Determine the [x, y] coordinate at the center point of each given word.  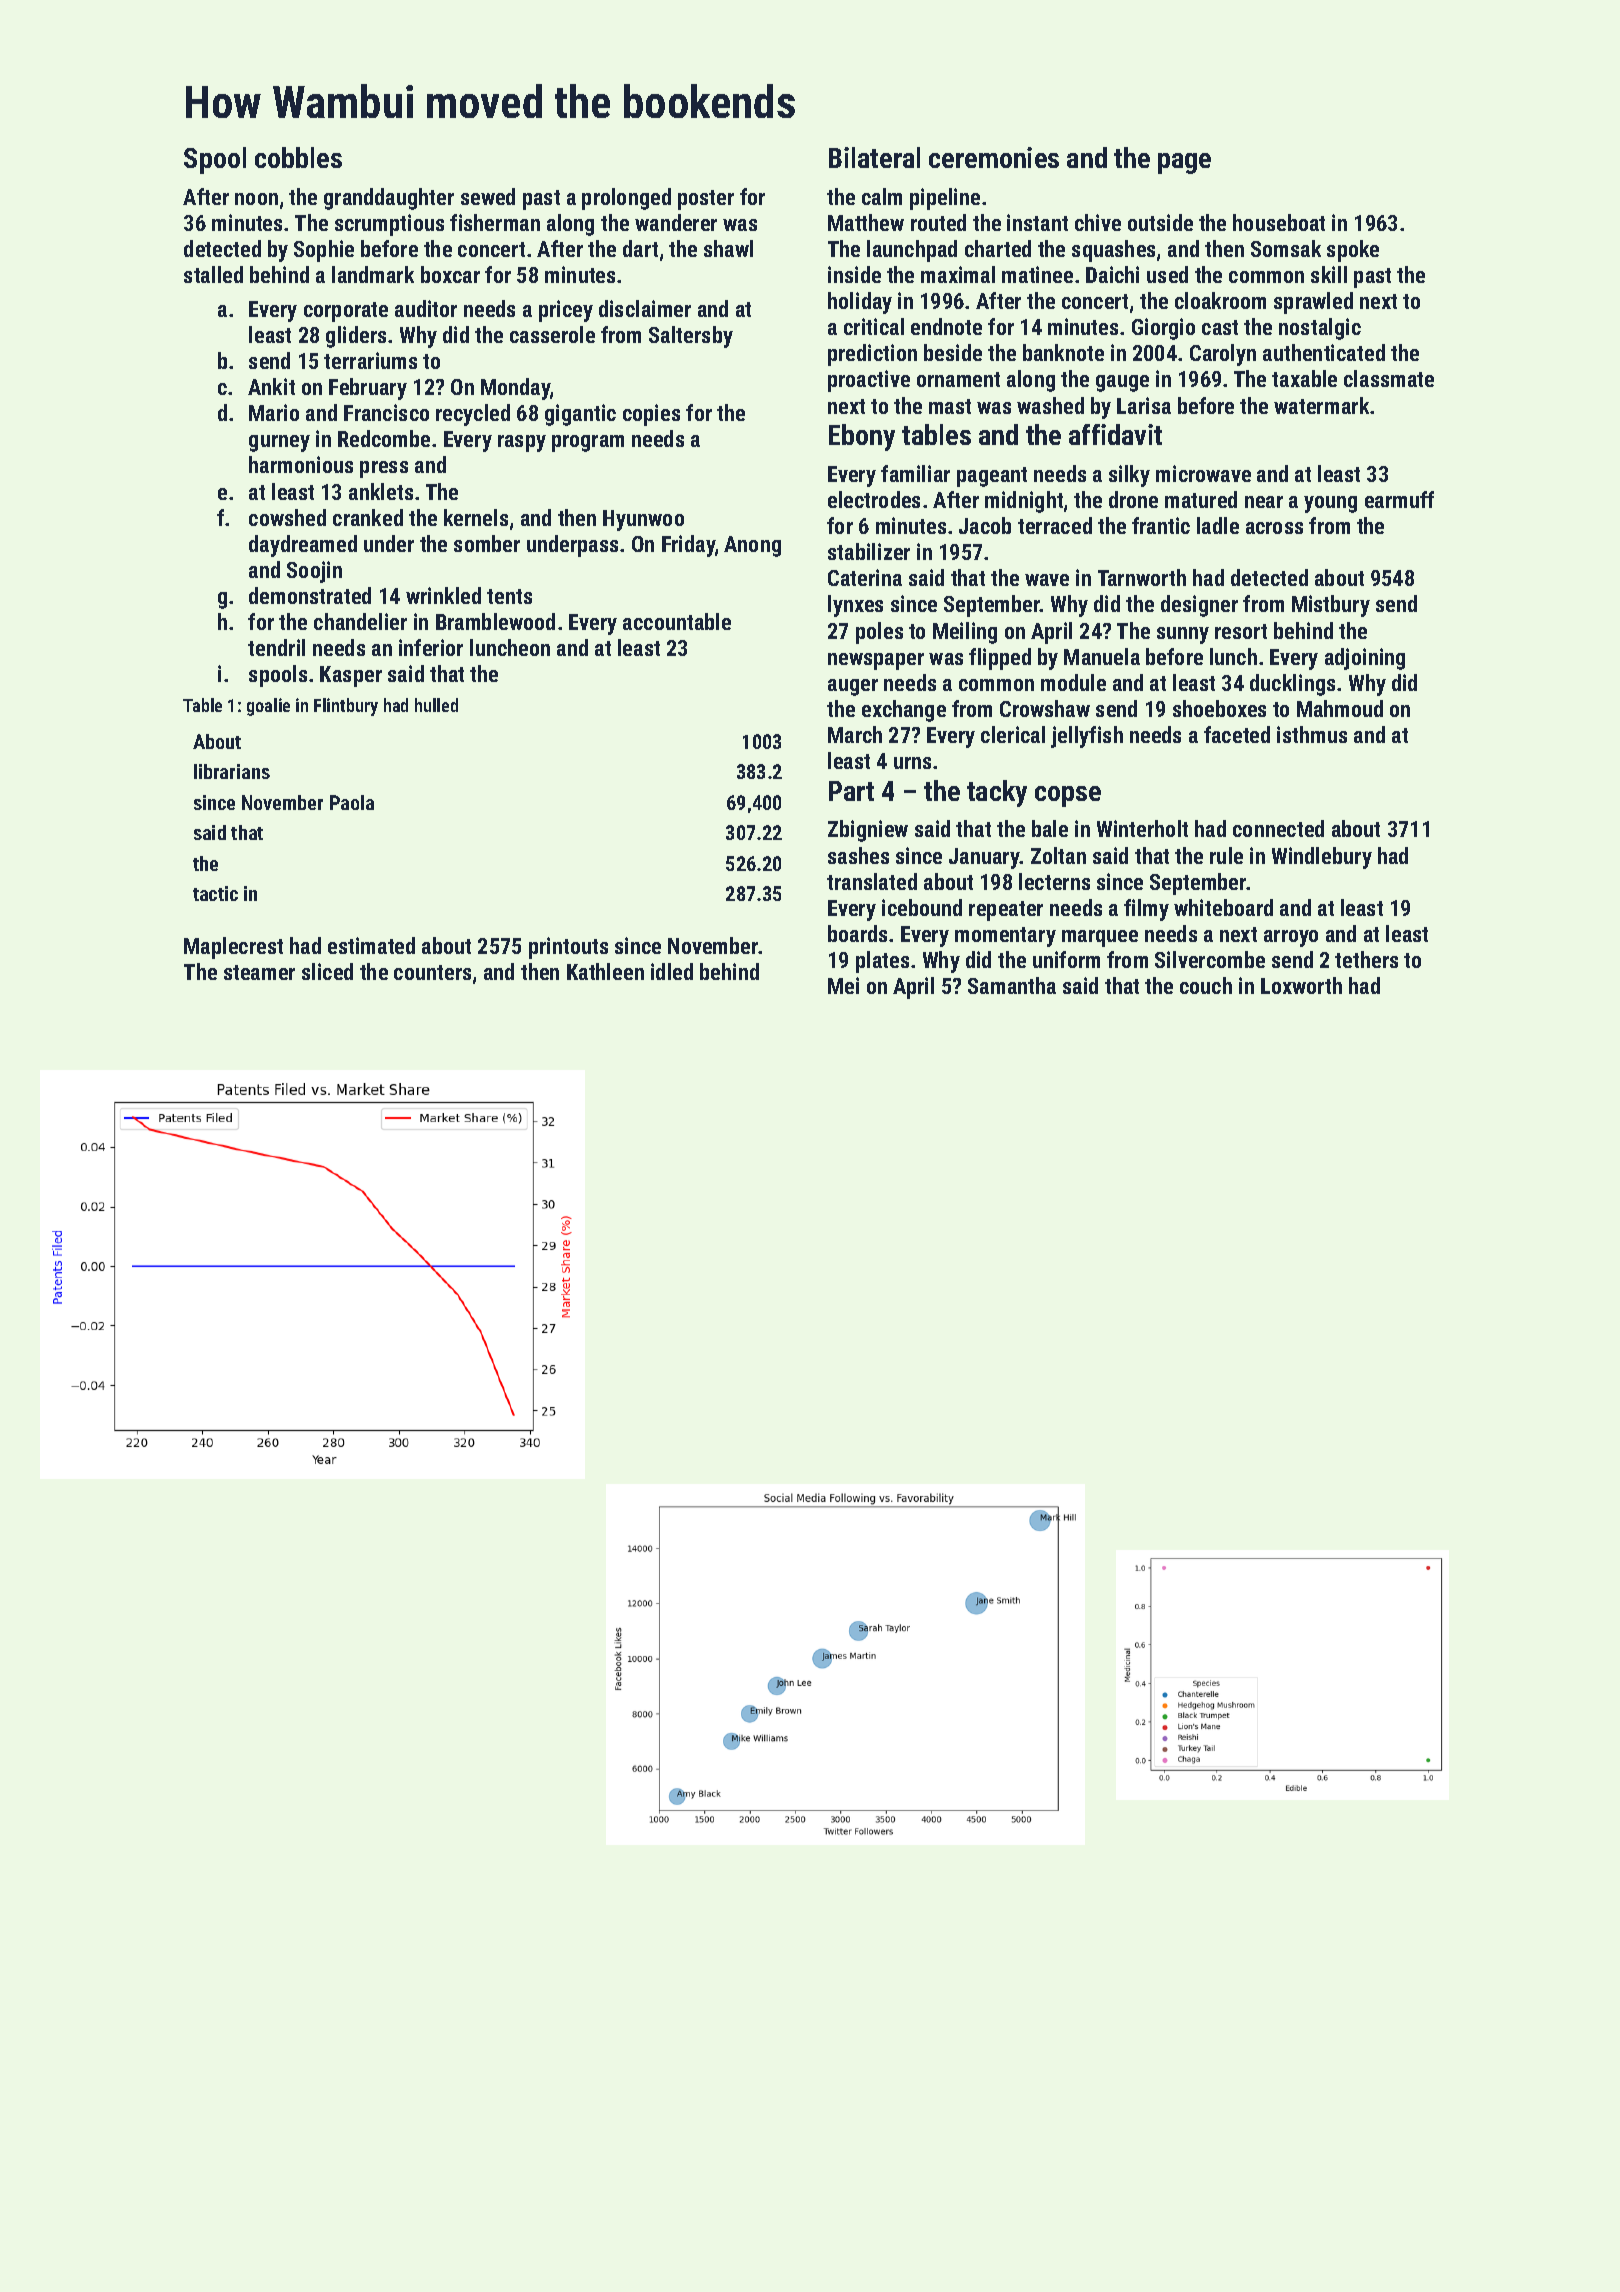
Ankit [271, 386]
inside [854, 274]
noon [256, 199]
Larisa [1144, 405]
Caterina [865, 577]
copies [651, 415]
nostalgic [1320, 329]
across [1274, 528]
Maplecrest [233, 948]
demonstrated [310, 595]
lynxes [855, 606]
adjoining [1365, 659]
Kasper [351, 676]
